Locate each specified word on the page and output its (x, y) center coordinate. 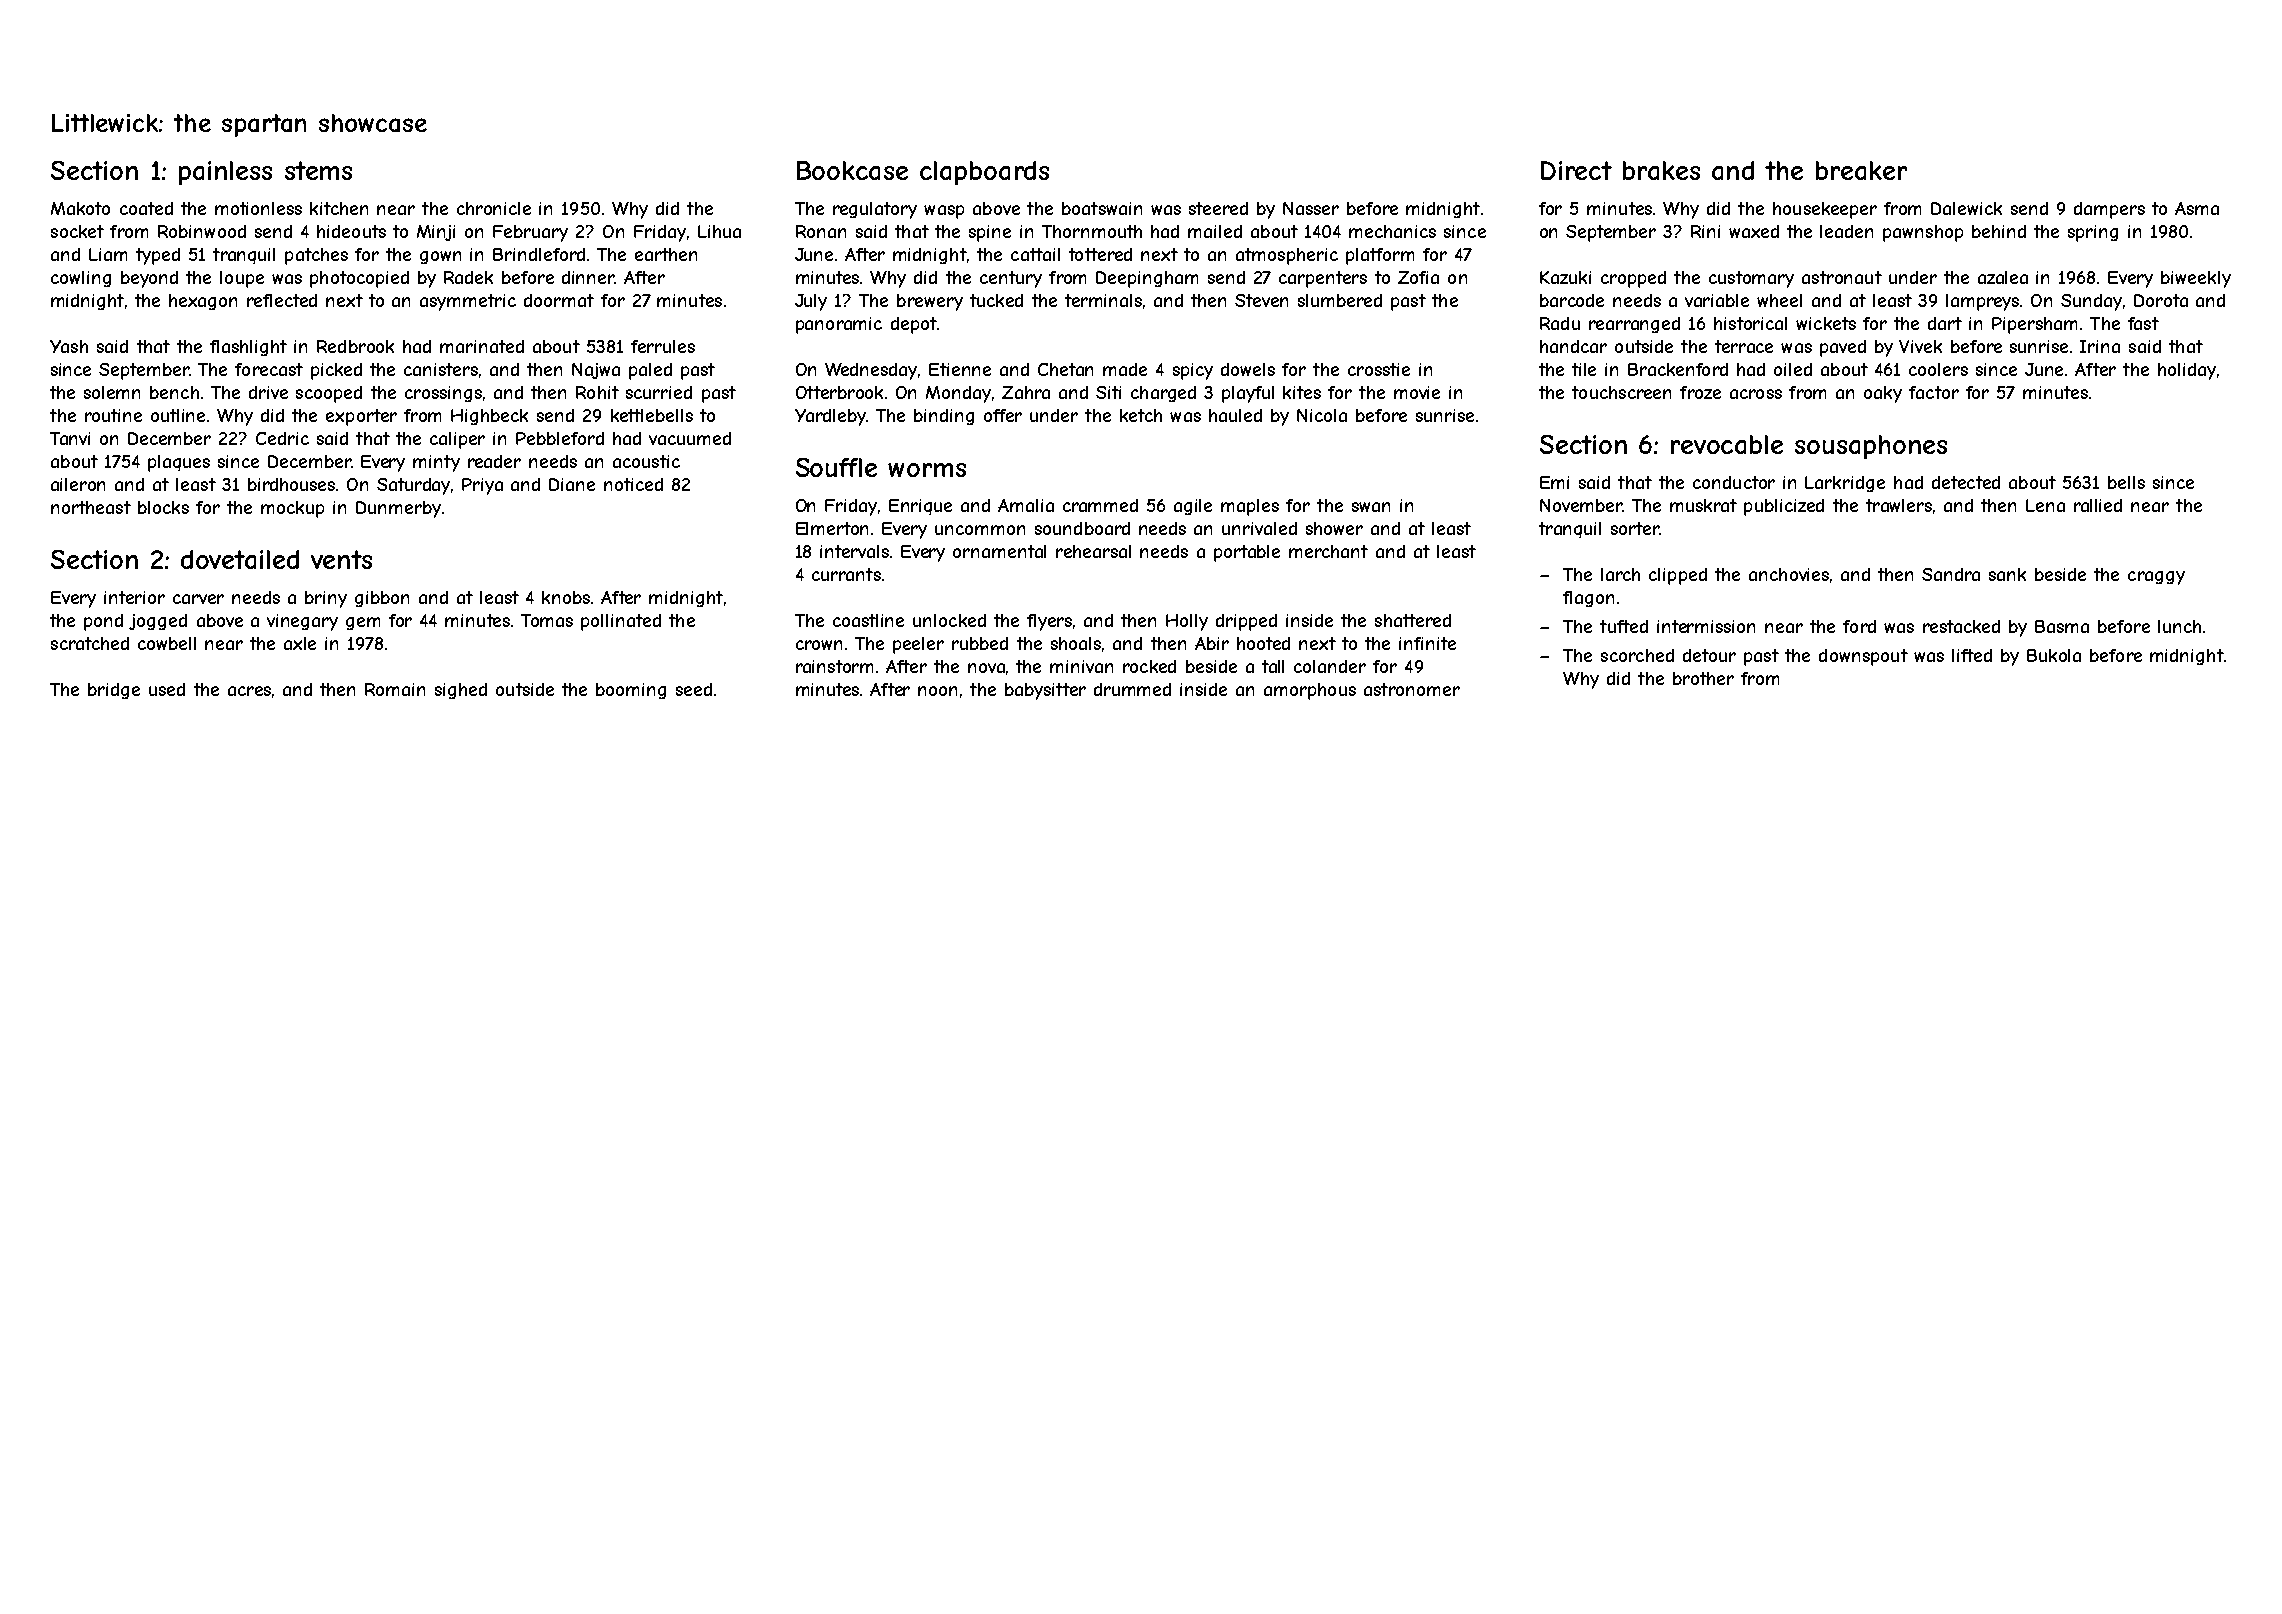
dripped (1246, 622)
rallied (2098, 505)
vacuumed (690, 438)
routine (113, 415)
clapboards (984, 173)
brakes (1661, 170)
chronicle (494, 208)
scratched (90, 643)
